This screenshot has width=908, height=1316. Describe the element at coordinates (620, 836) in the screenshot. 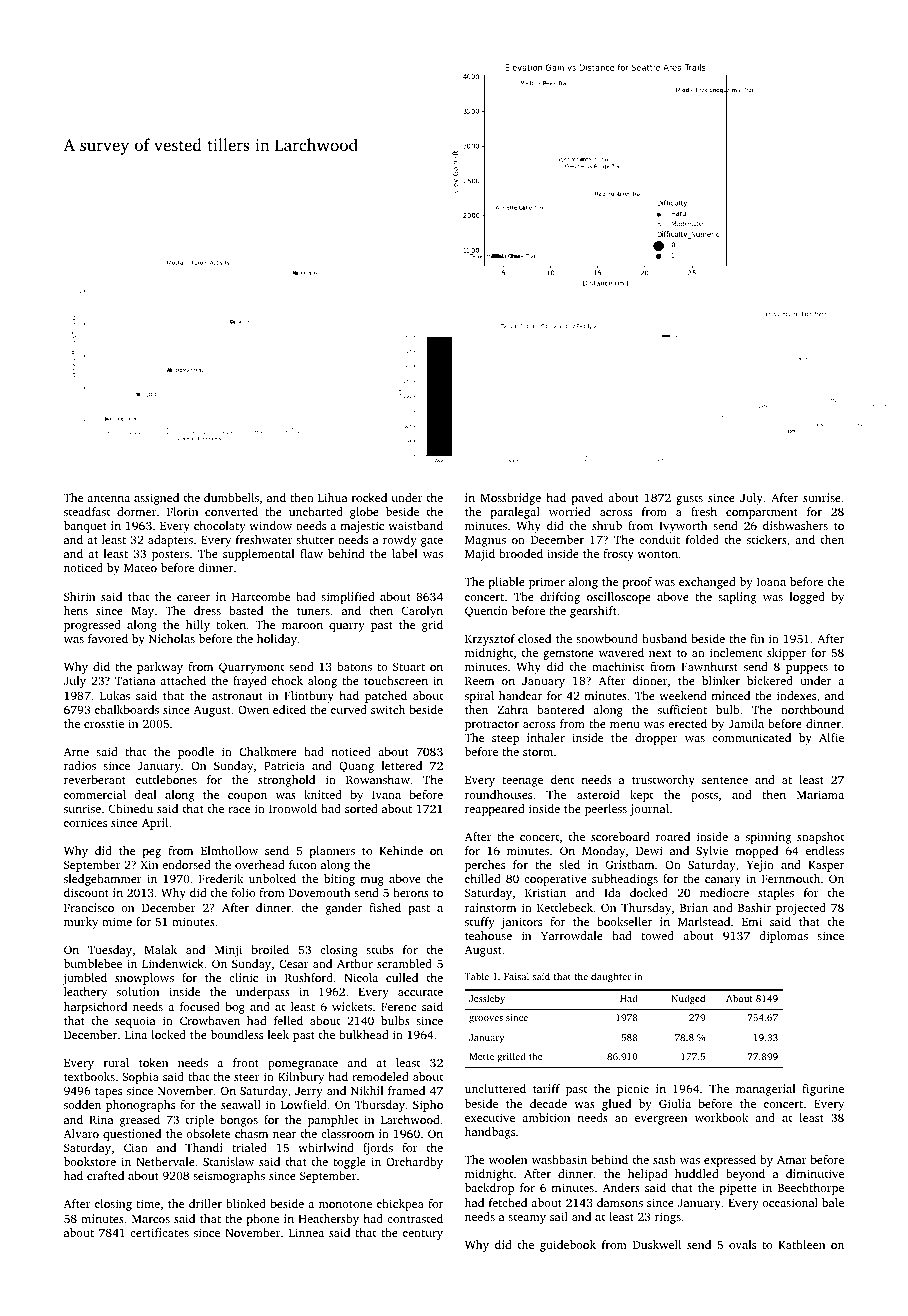

I see `scoreboard` at that location.
